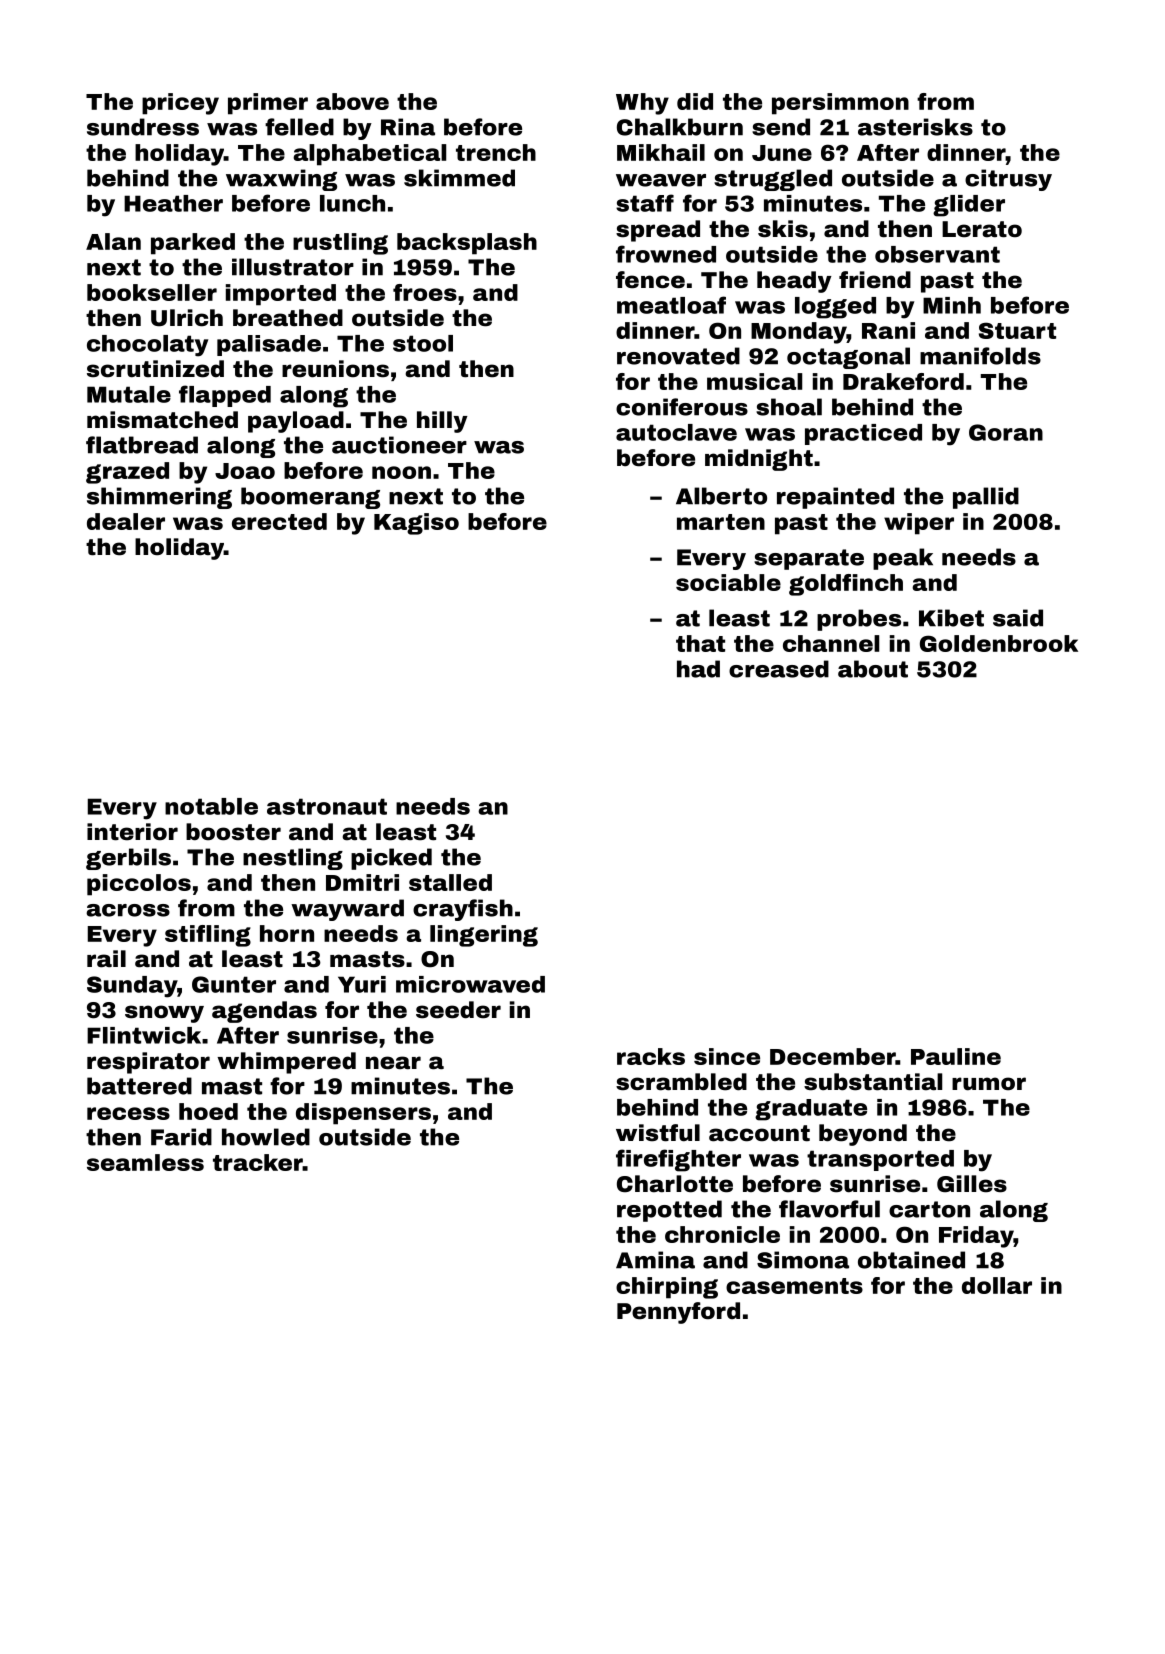 This document has width=1165, height=1654. Describe the element at coordinates (258, 1162) in the document. I see `tracker` at that location.
